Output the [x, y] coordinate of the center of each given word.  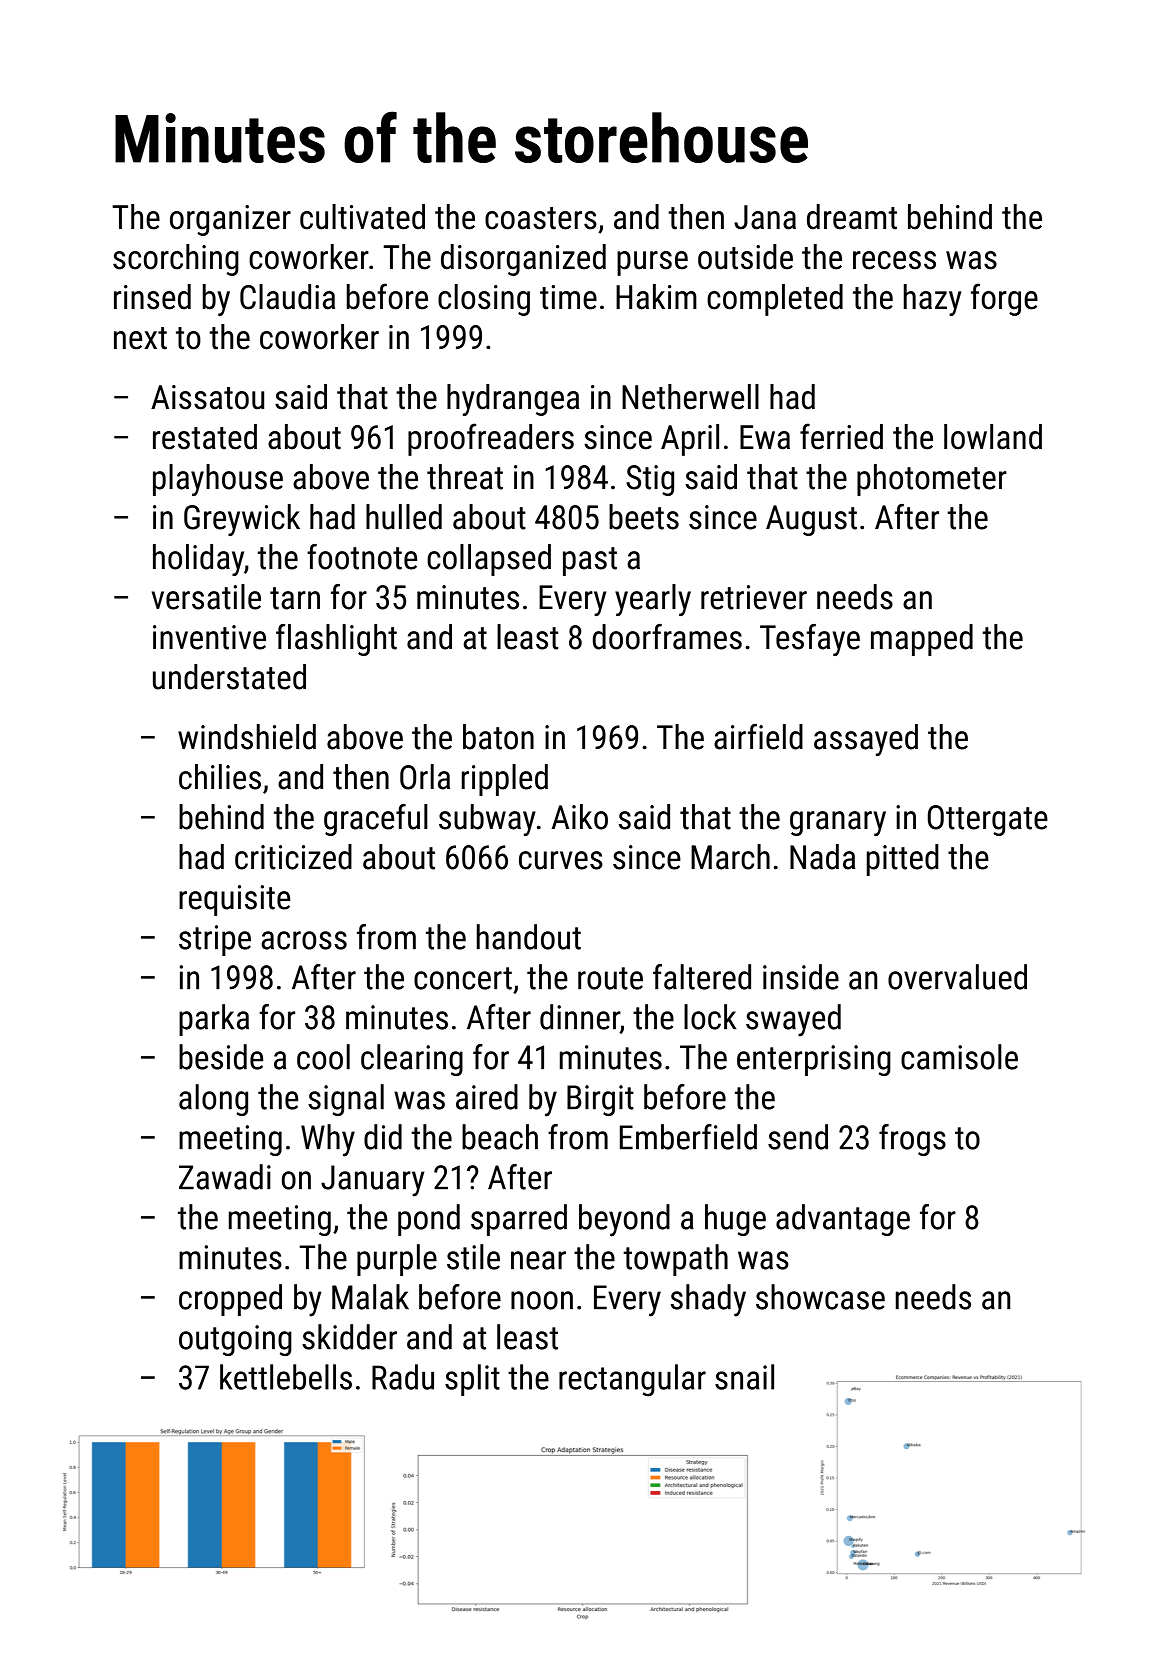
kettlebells [286, 1377]
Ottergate [988, 820]
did [383, 1137]
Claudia [287, 297]
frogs [912, 1140]
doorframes [667, 637]
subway [487, 820]
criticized [293, 857]
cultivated [362, 217]
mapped [922, 640]
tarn [295, 598]
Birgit [600, 1100]
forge [1004, 299]
